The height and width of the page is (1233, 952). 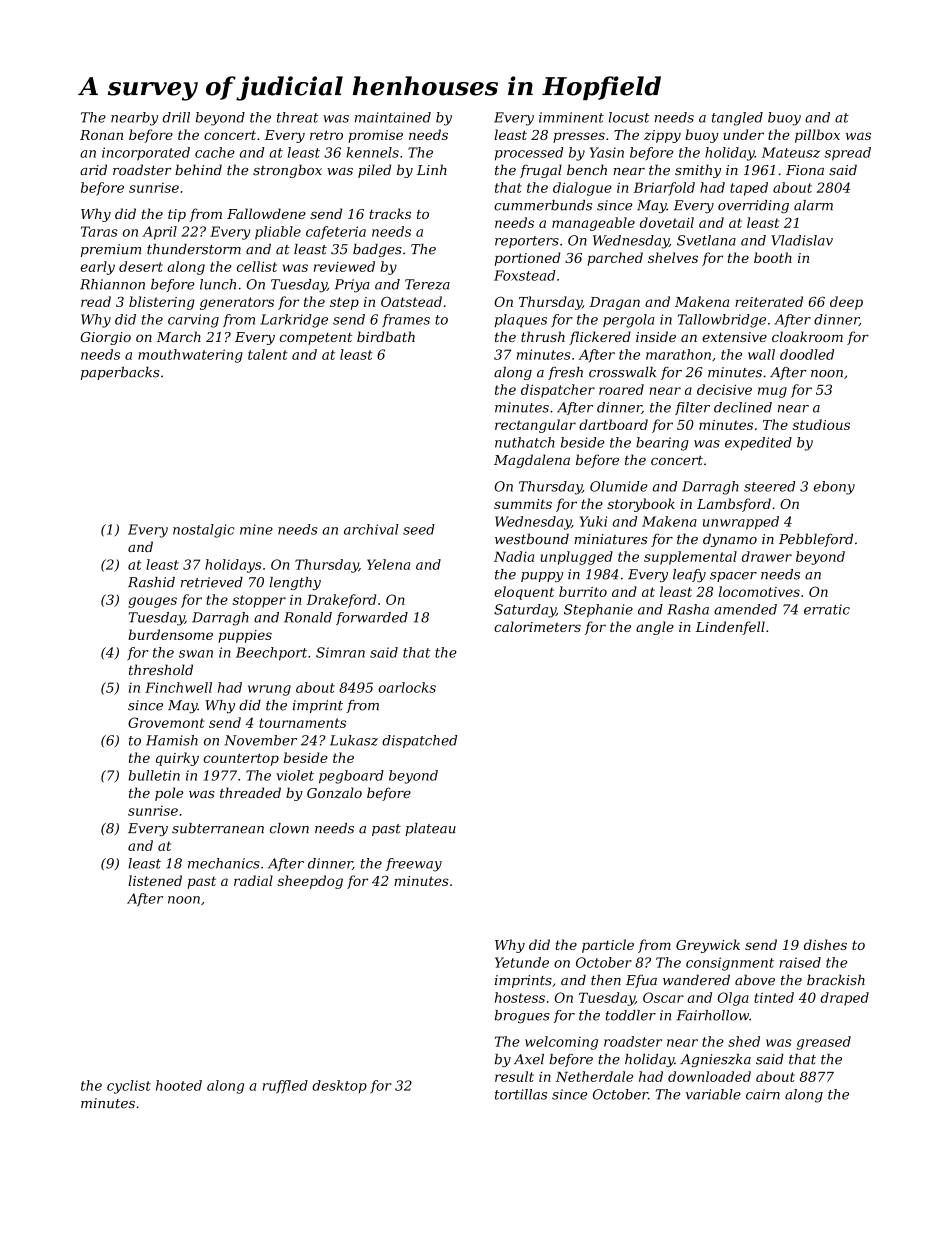 What do you see at coordinates (129, 1087) in the page?
I see `cyclist` at bounding box center [129, 1087].
